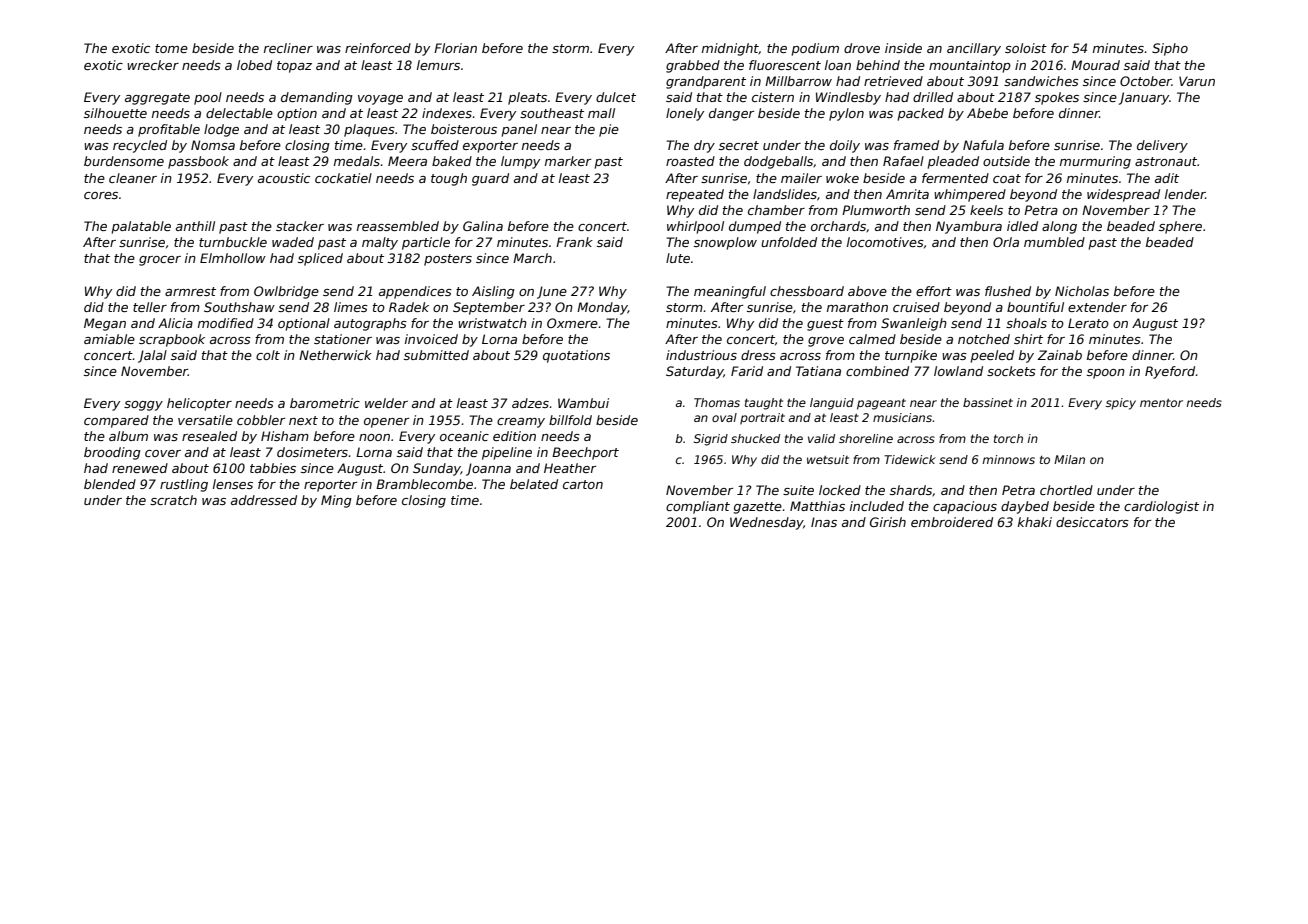  What do you see at coordinates (1097, 307) in the screenshot?
I see `extender` at bounding box center [1097, 307].
